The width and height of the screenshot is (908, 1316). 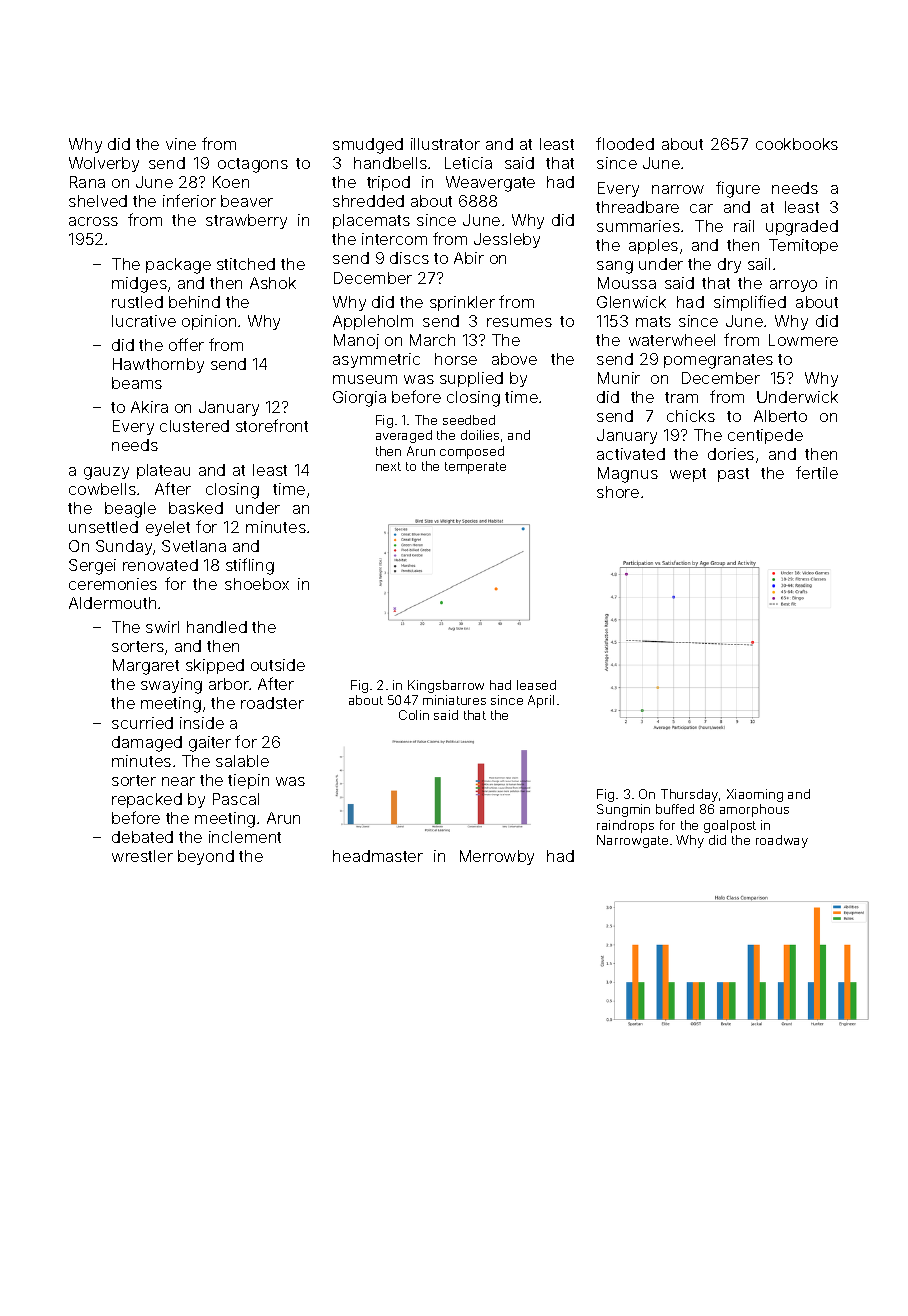 I want to click on swaying, so click(x=171, y=686).
